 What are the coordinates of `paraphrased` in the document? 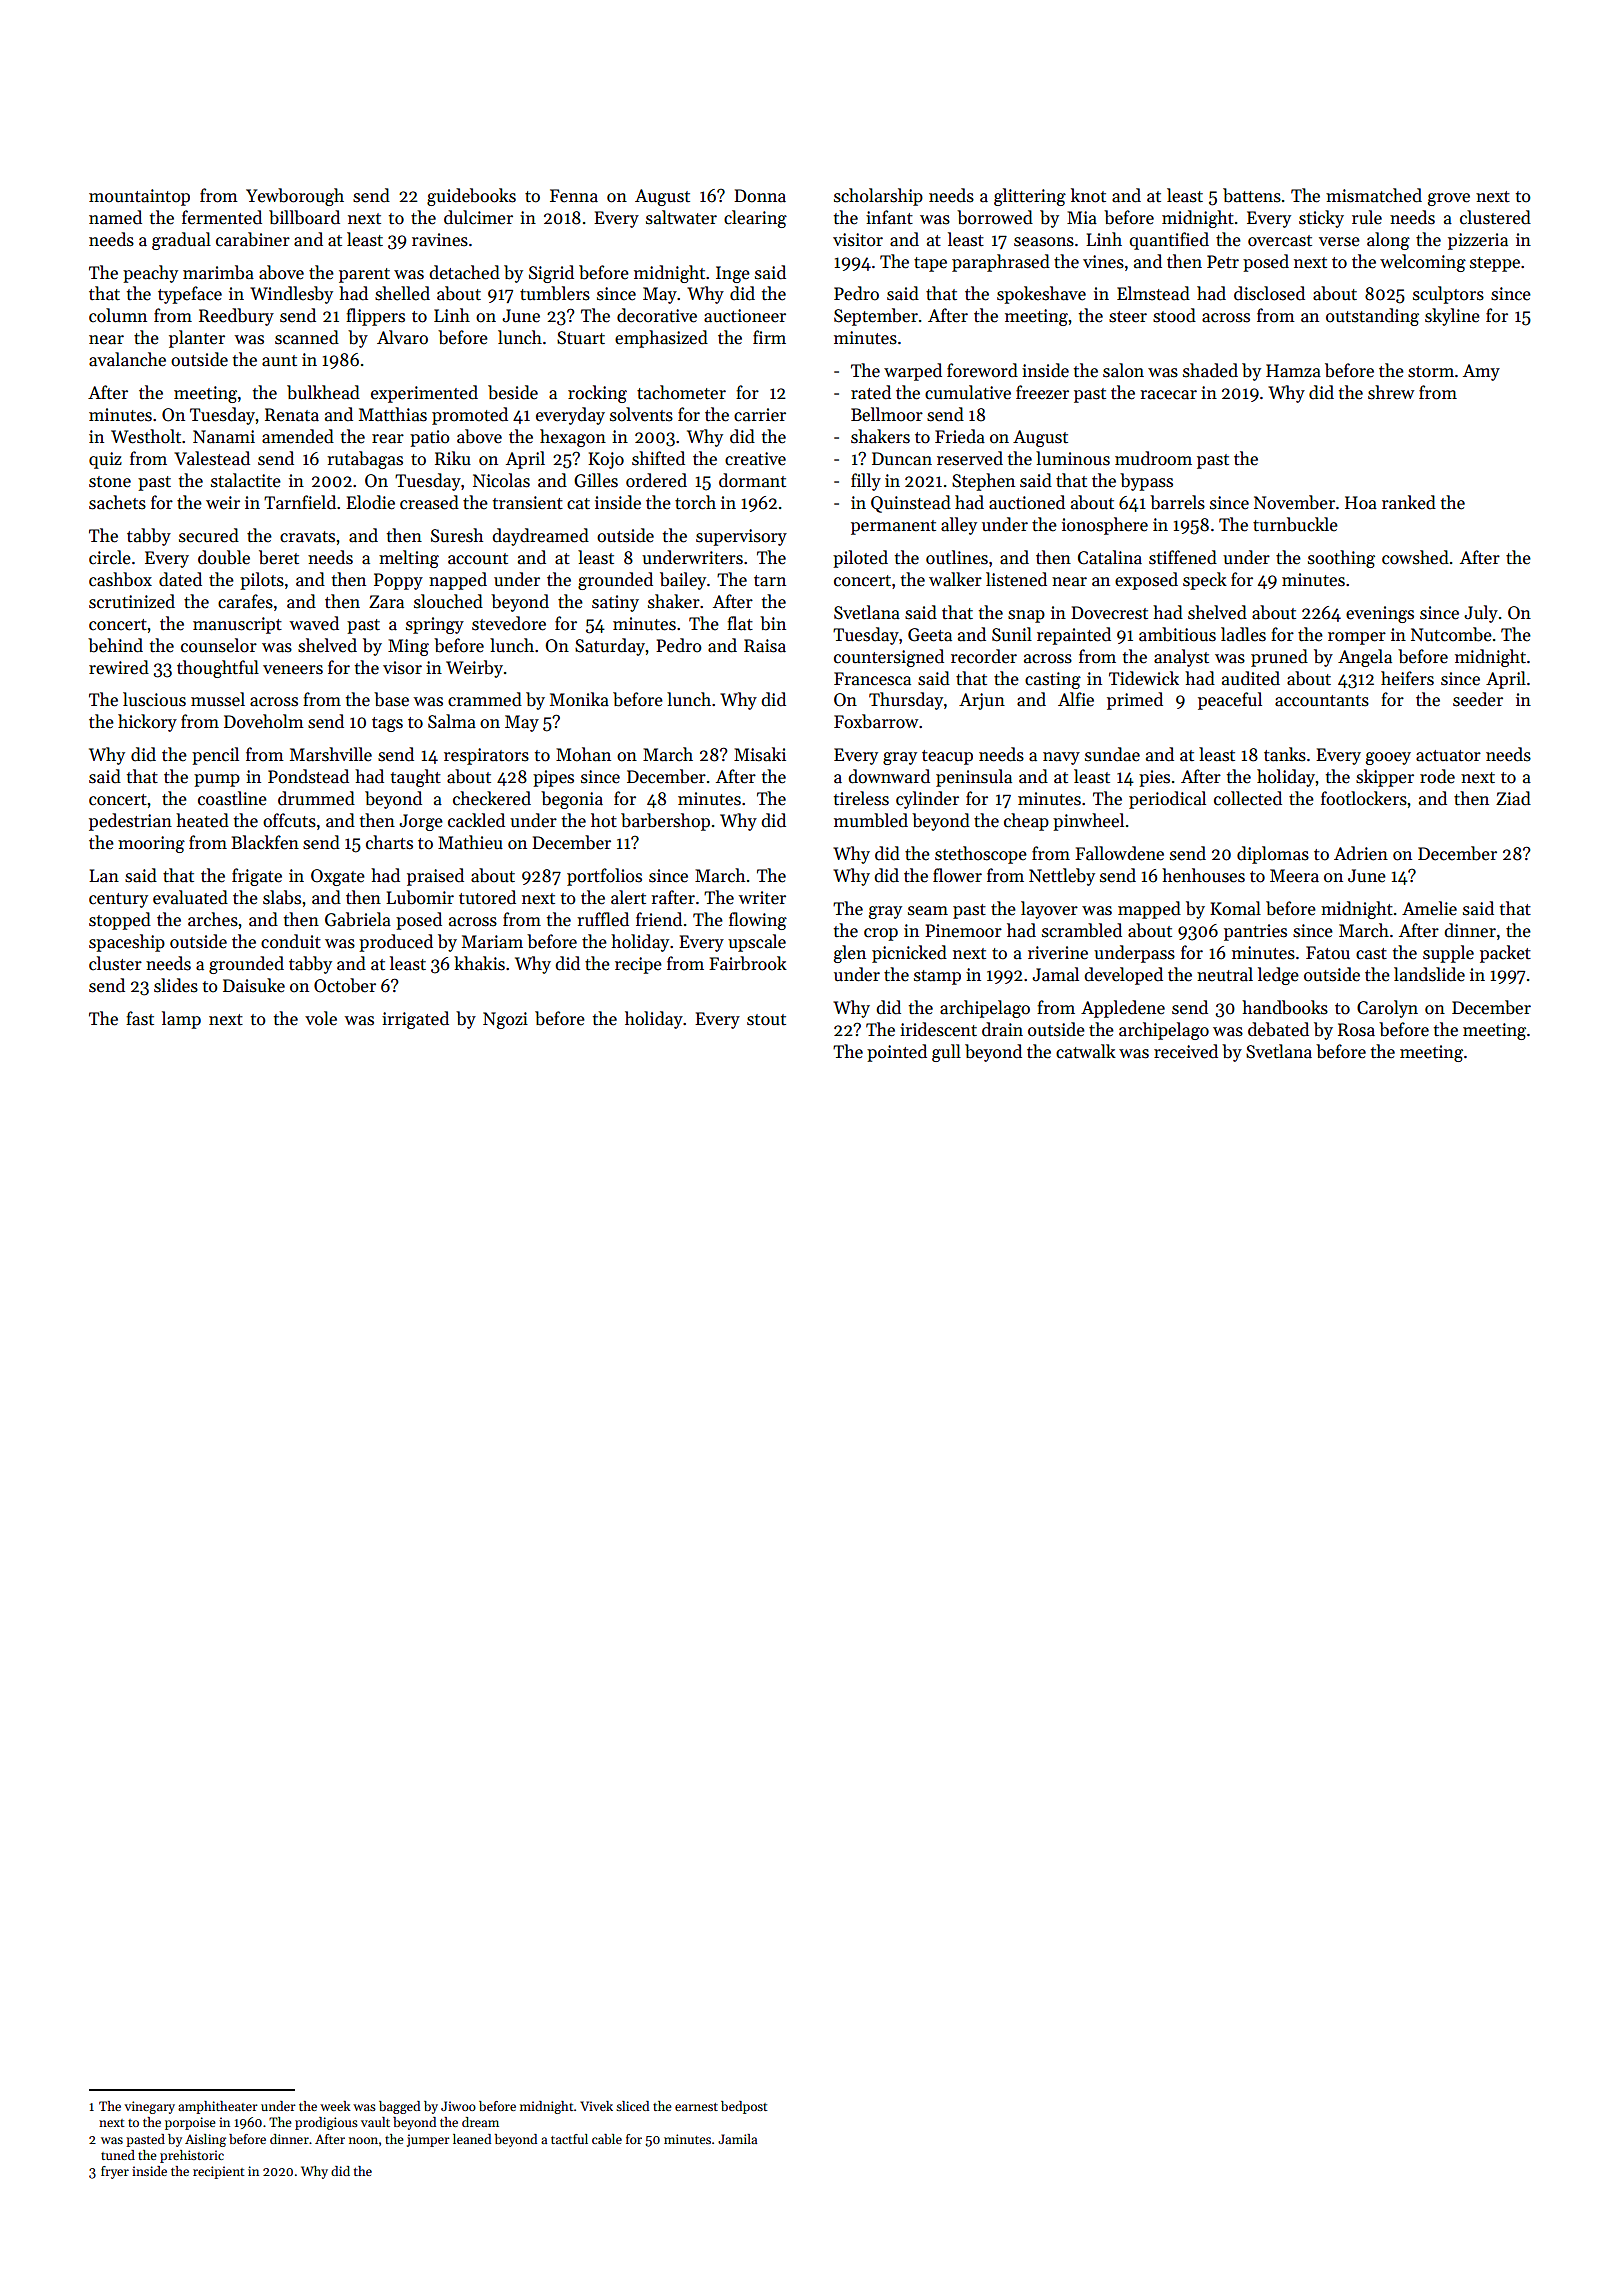 It's located at (1001, 263).
